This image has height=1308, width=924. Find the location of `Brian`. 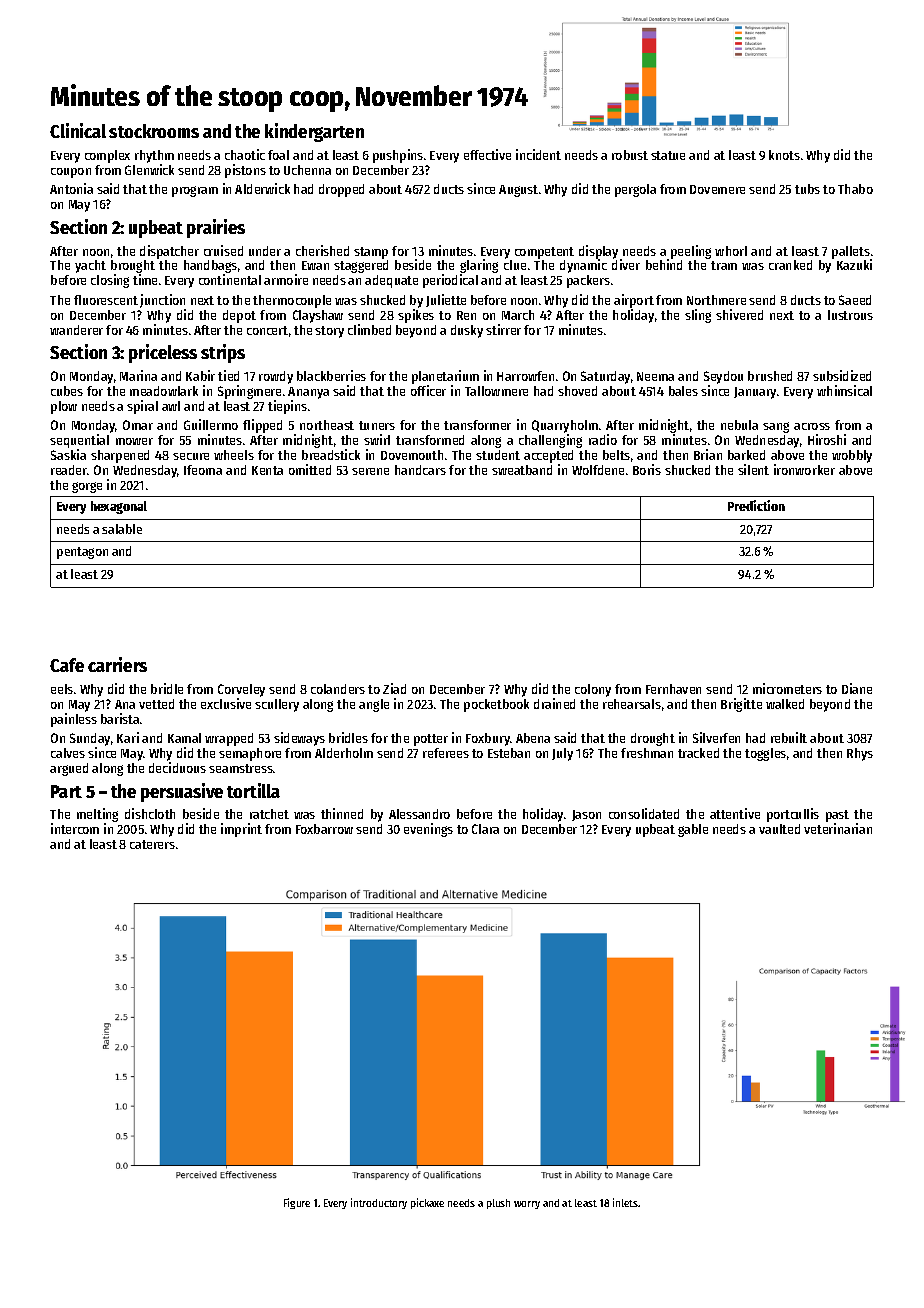

Brian is located at coordinates (708, 454).
